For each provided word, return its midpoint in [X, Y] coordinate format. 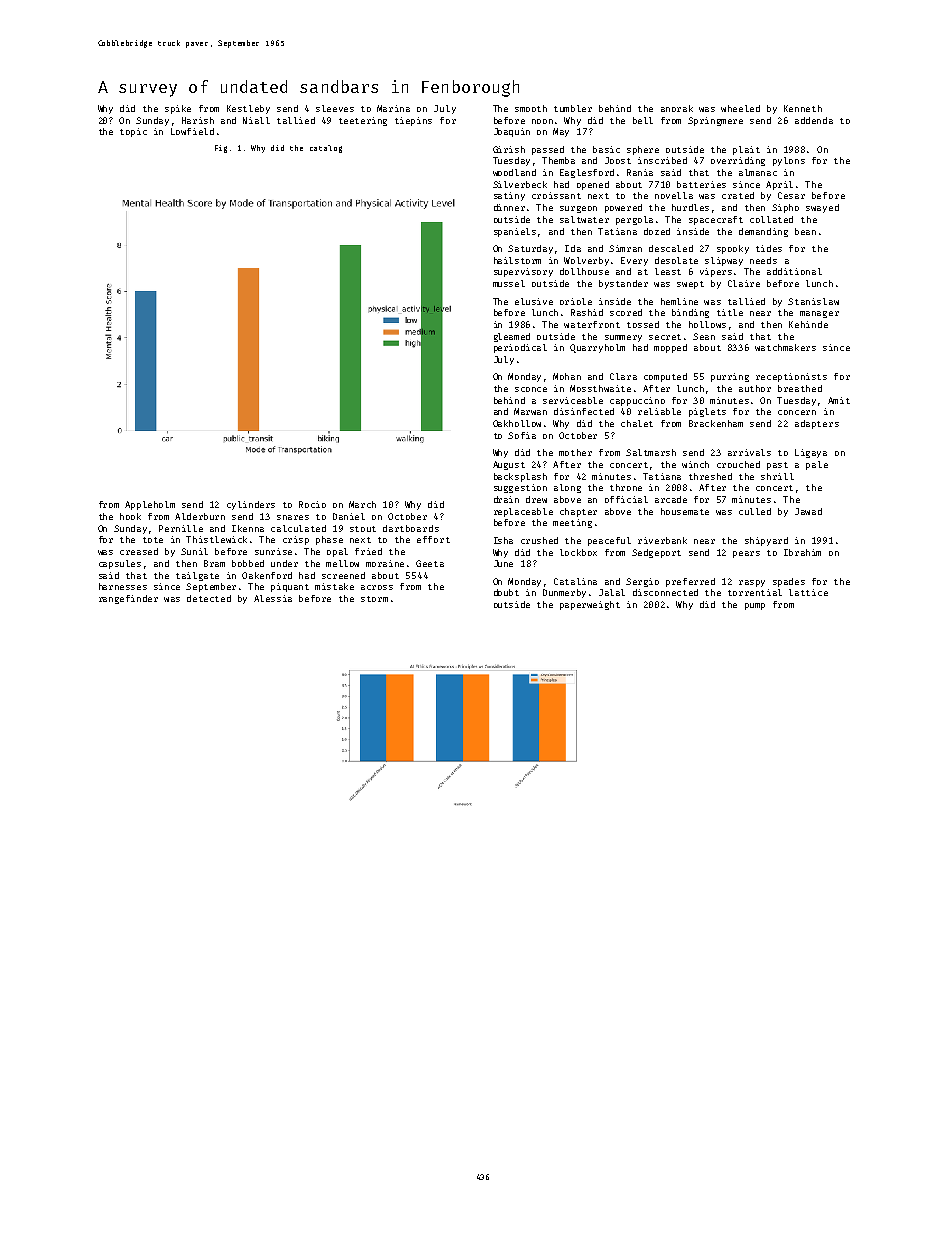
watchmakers [785, 347]
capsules [120, 564]
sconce [531, 389]
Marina [393, 108]
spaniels [515, 232]
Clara [623, 376]
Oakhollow [517, 423]
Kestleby [248, 109]
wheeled [740, 108]
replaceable [523, 512]
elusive [534, 301]
